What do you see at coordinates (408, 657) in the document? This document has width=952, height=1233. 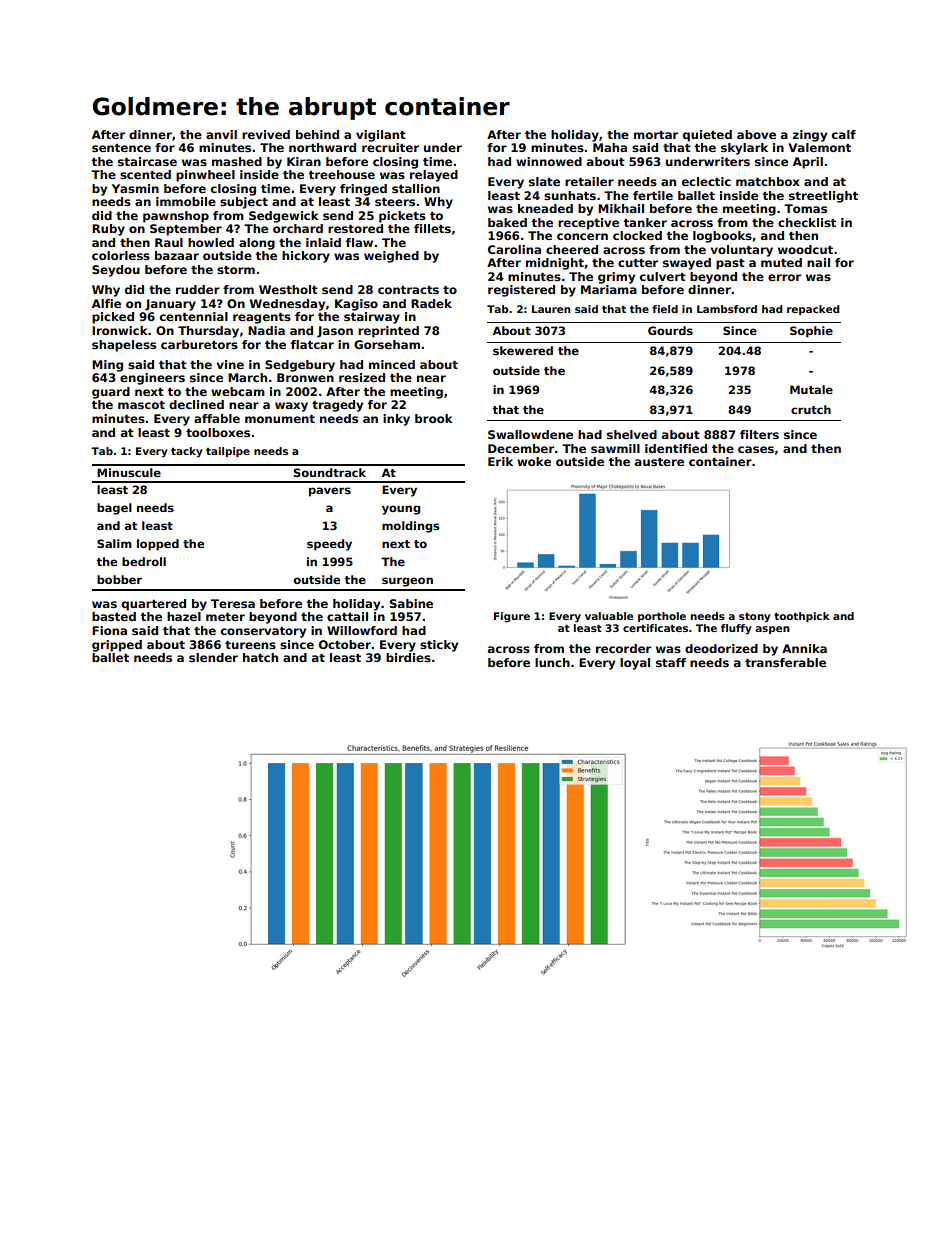 I see `birdies` at bounding box center [408, 657].
